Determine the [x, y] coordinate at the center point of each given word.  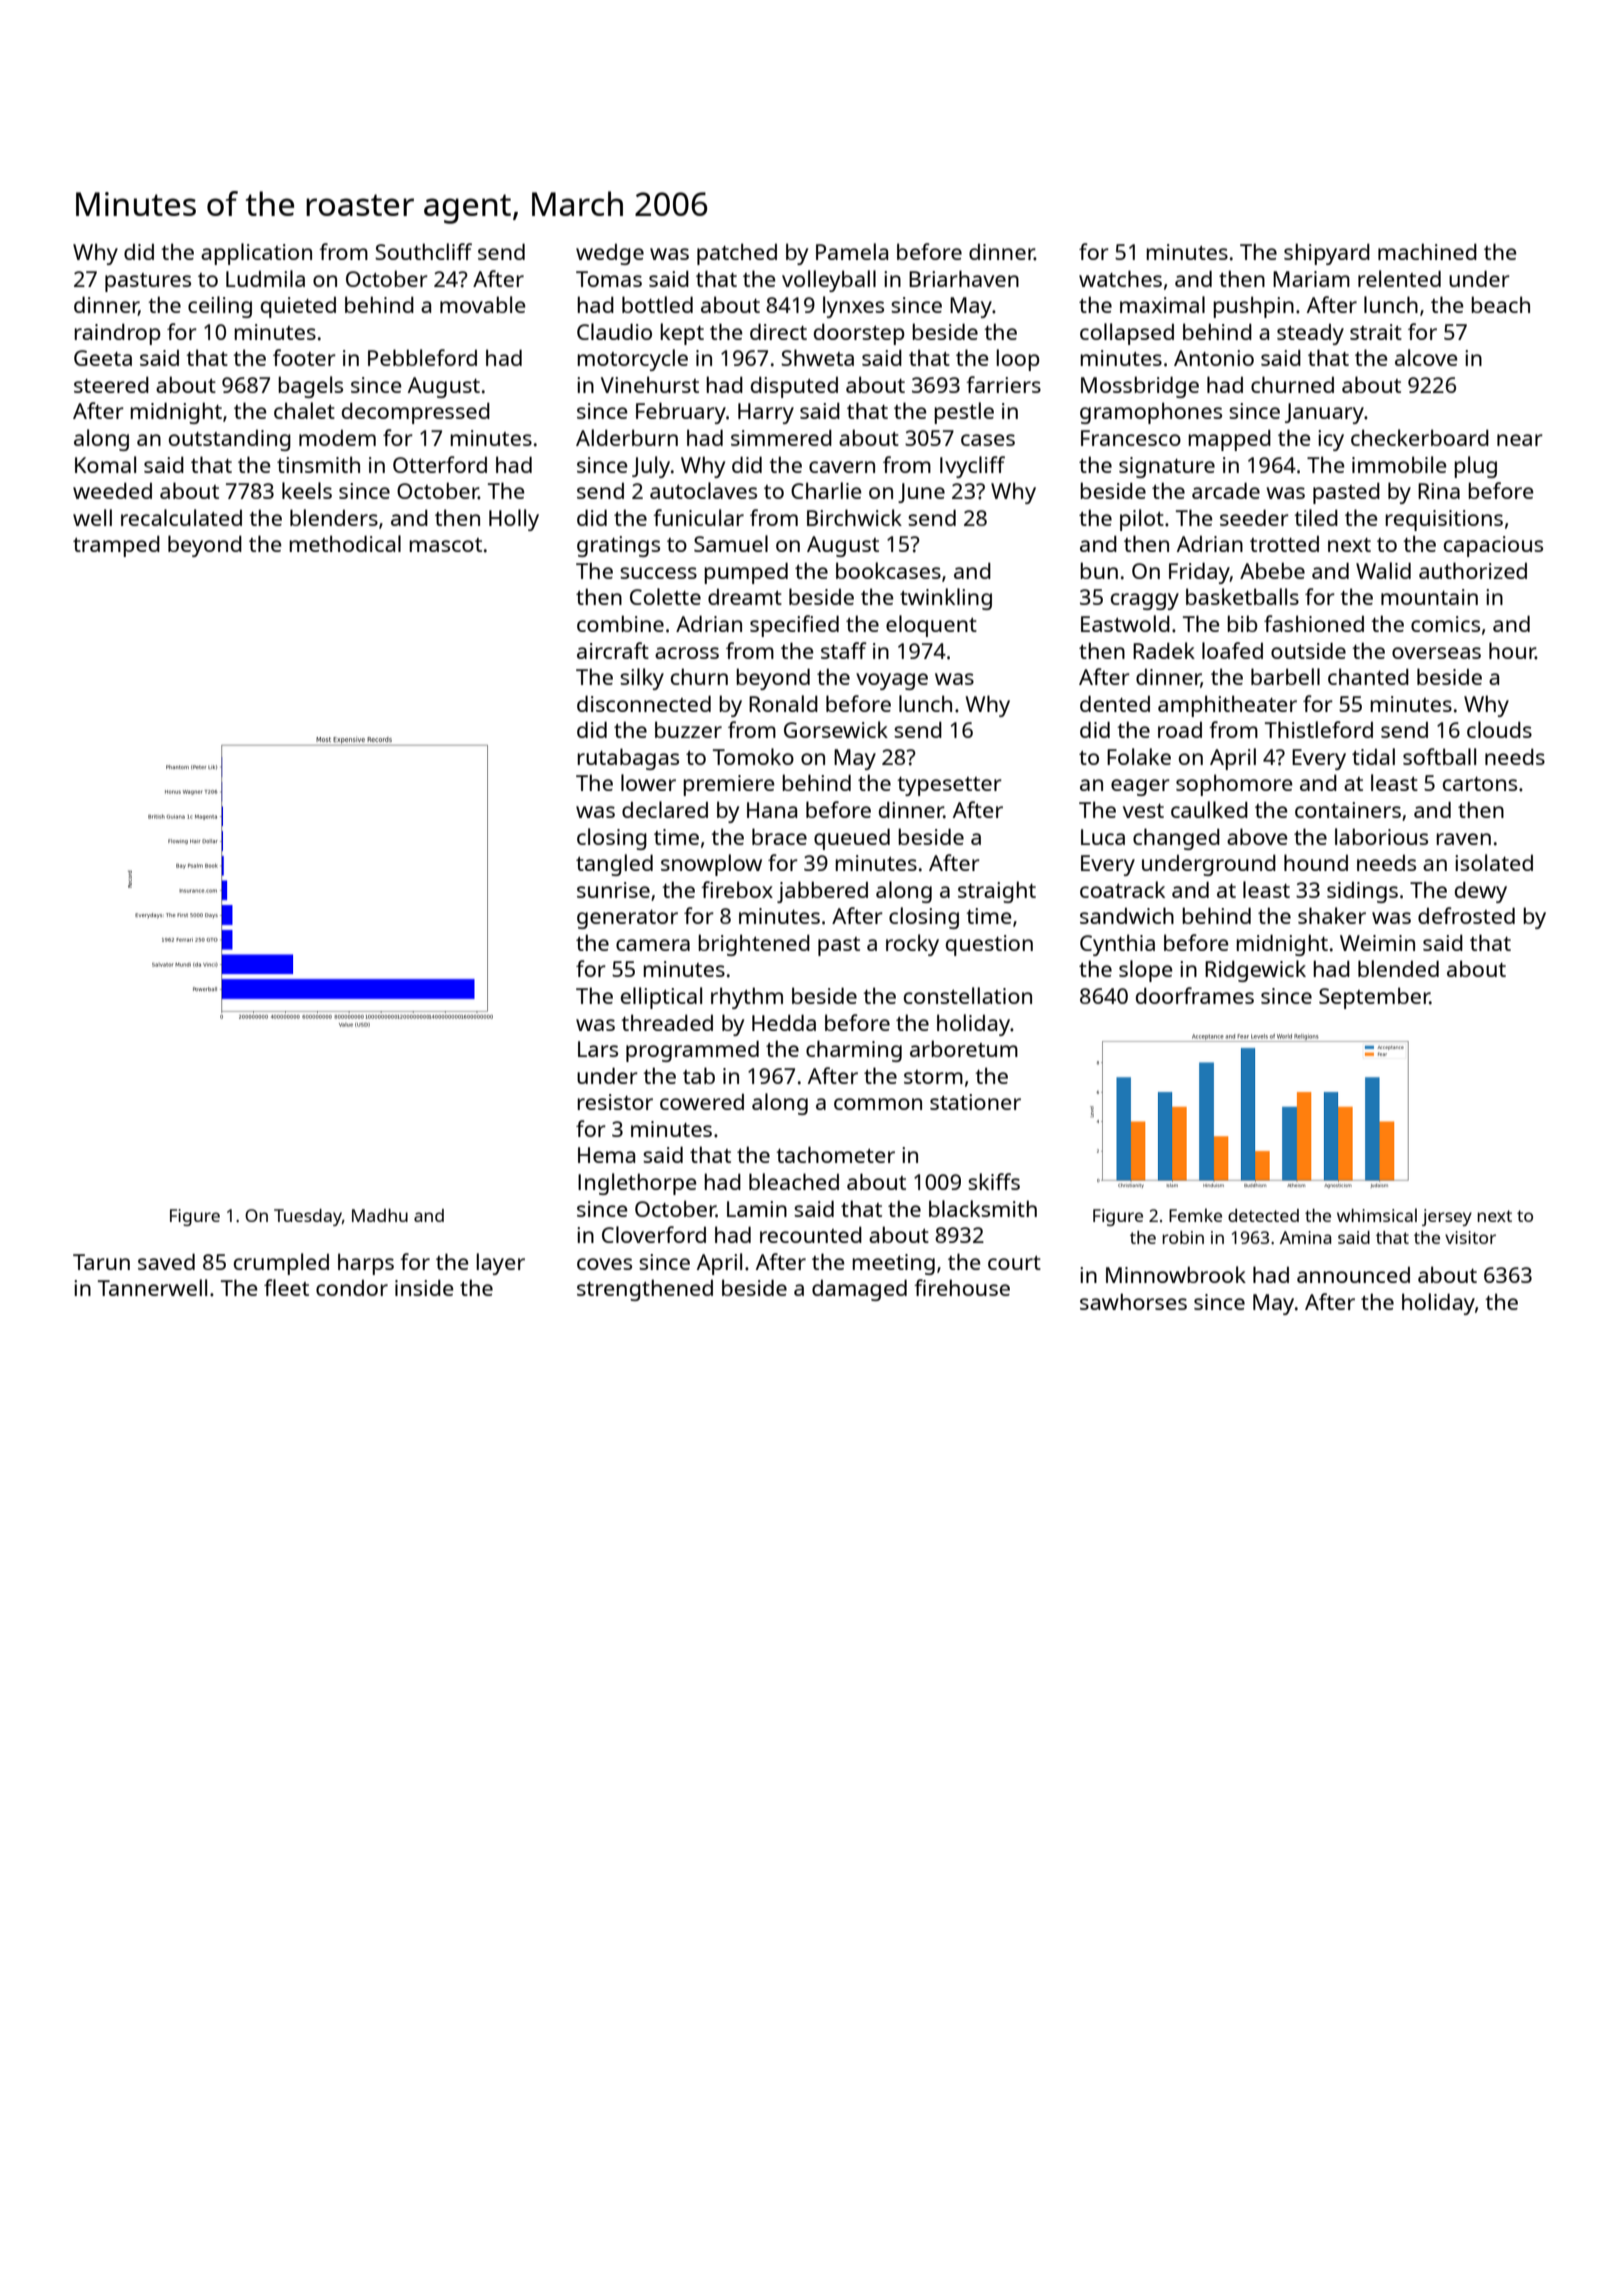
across [687, 653]
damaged [859, 1290]
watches [1120, 278]
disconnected [644, 703]
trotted [1284, 544]
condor [352, 1288]
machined [1427, 251]
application [256, 254]
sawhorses [1133, 1301]
